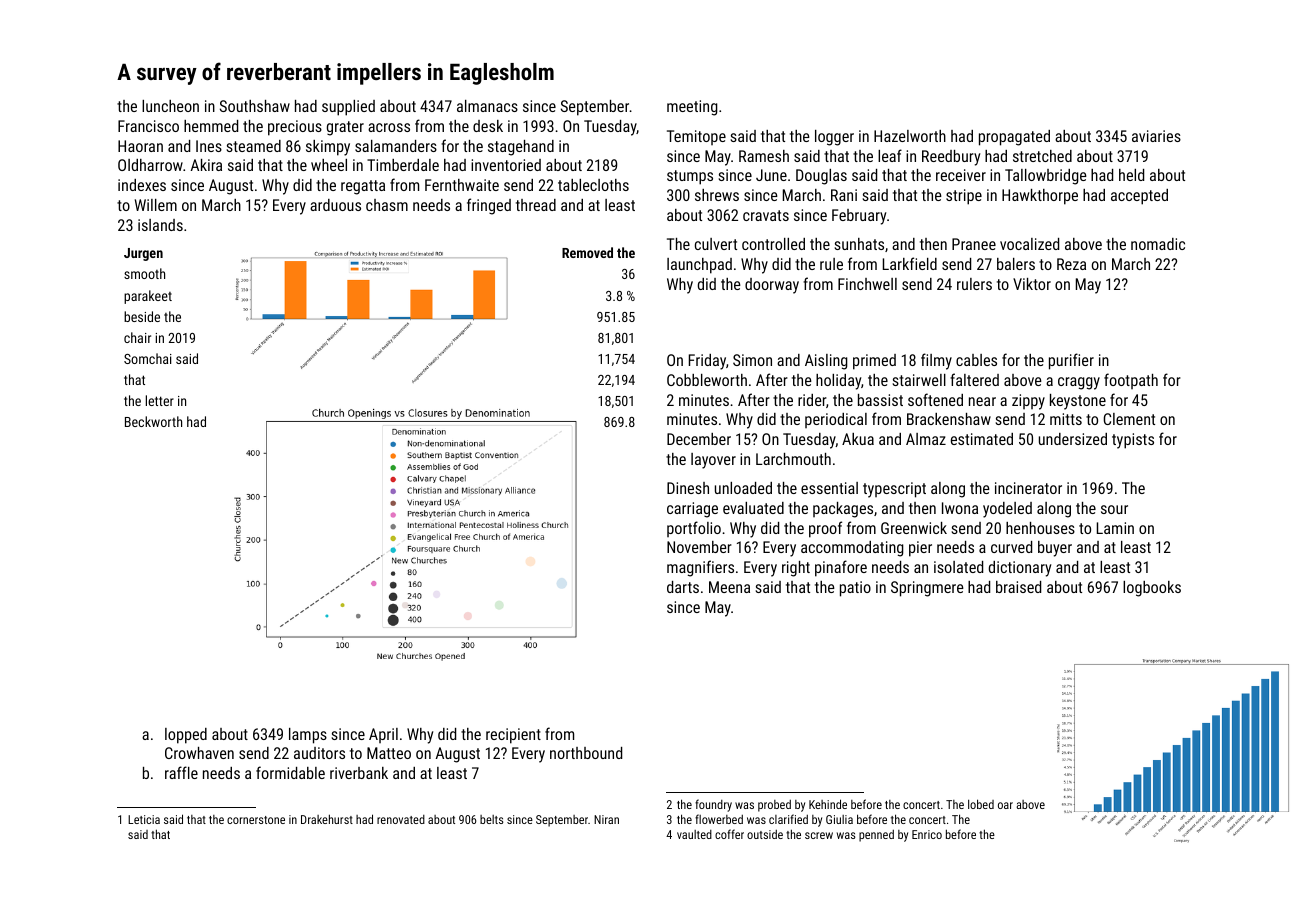 Image resolution: width=1308 pixels, height=924 pixels. I want to click on filmy, so click(936, 361).
